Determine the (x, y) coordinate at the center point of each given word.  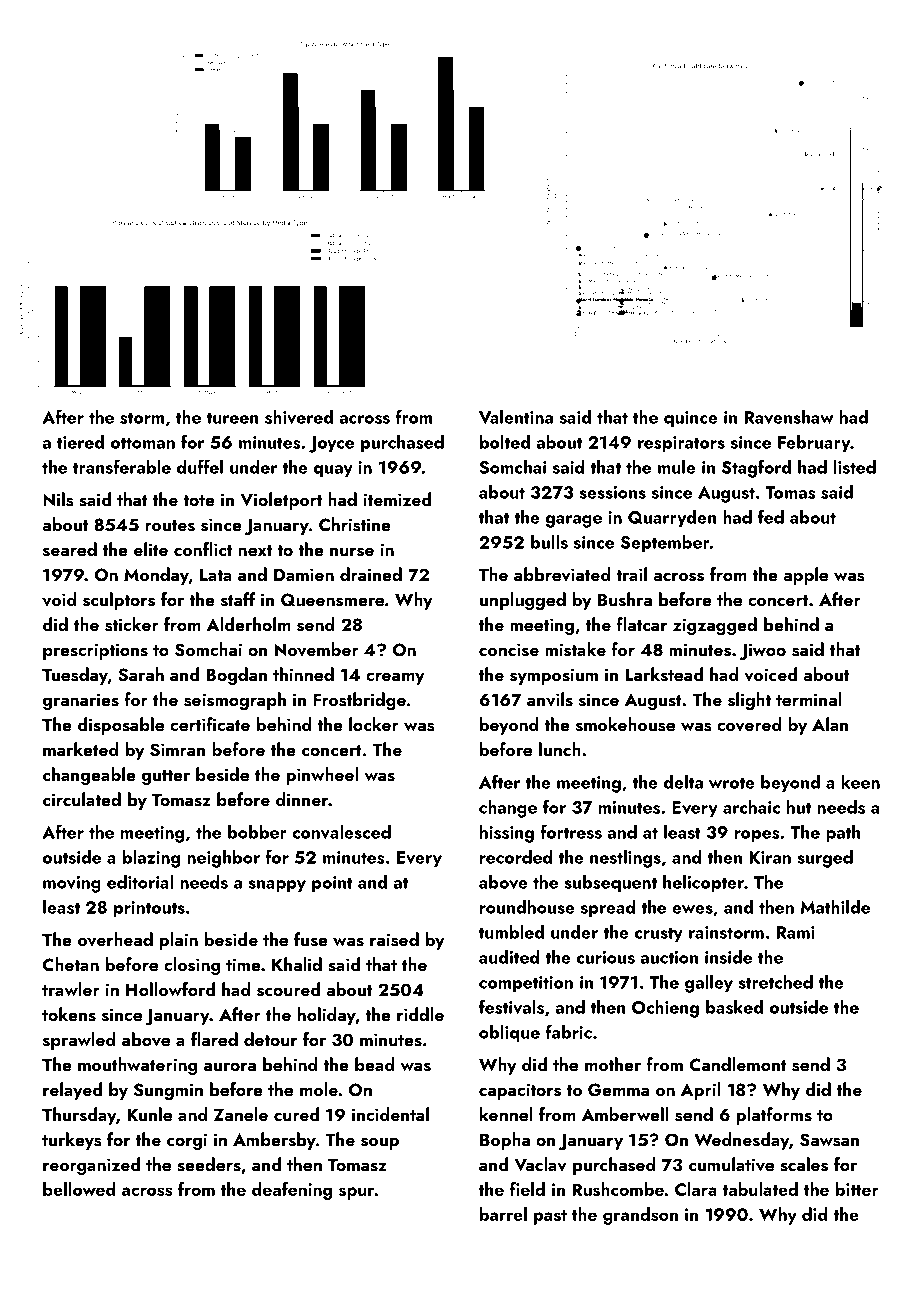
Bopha (505, 1141)
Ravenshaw (789, 417)
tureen (233, 418)
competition (526, 984)
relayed (72, 1091)
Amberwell (625, 1114)
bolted (505, 442)
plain (179, 941)
